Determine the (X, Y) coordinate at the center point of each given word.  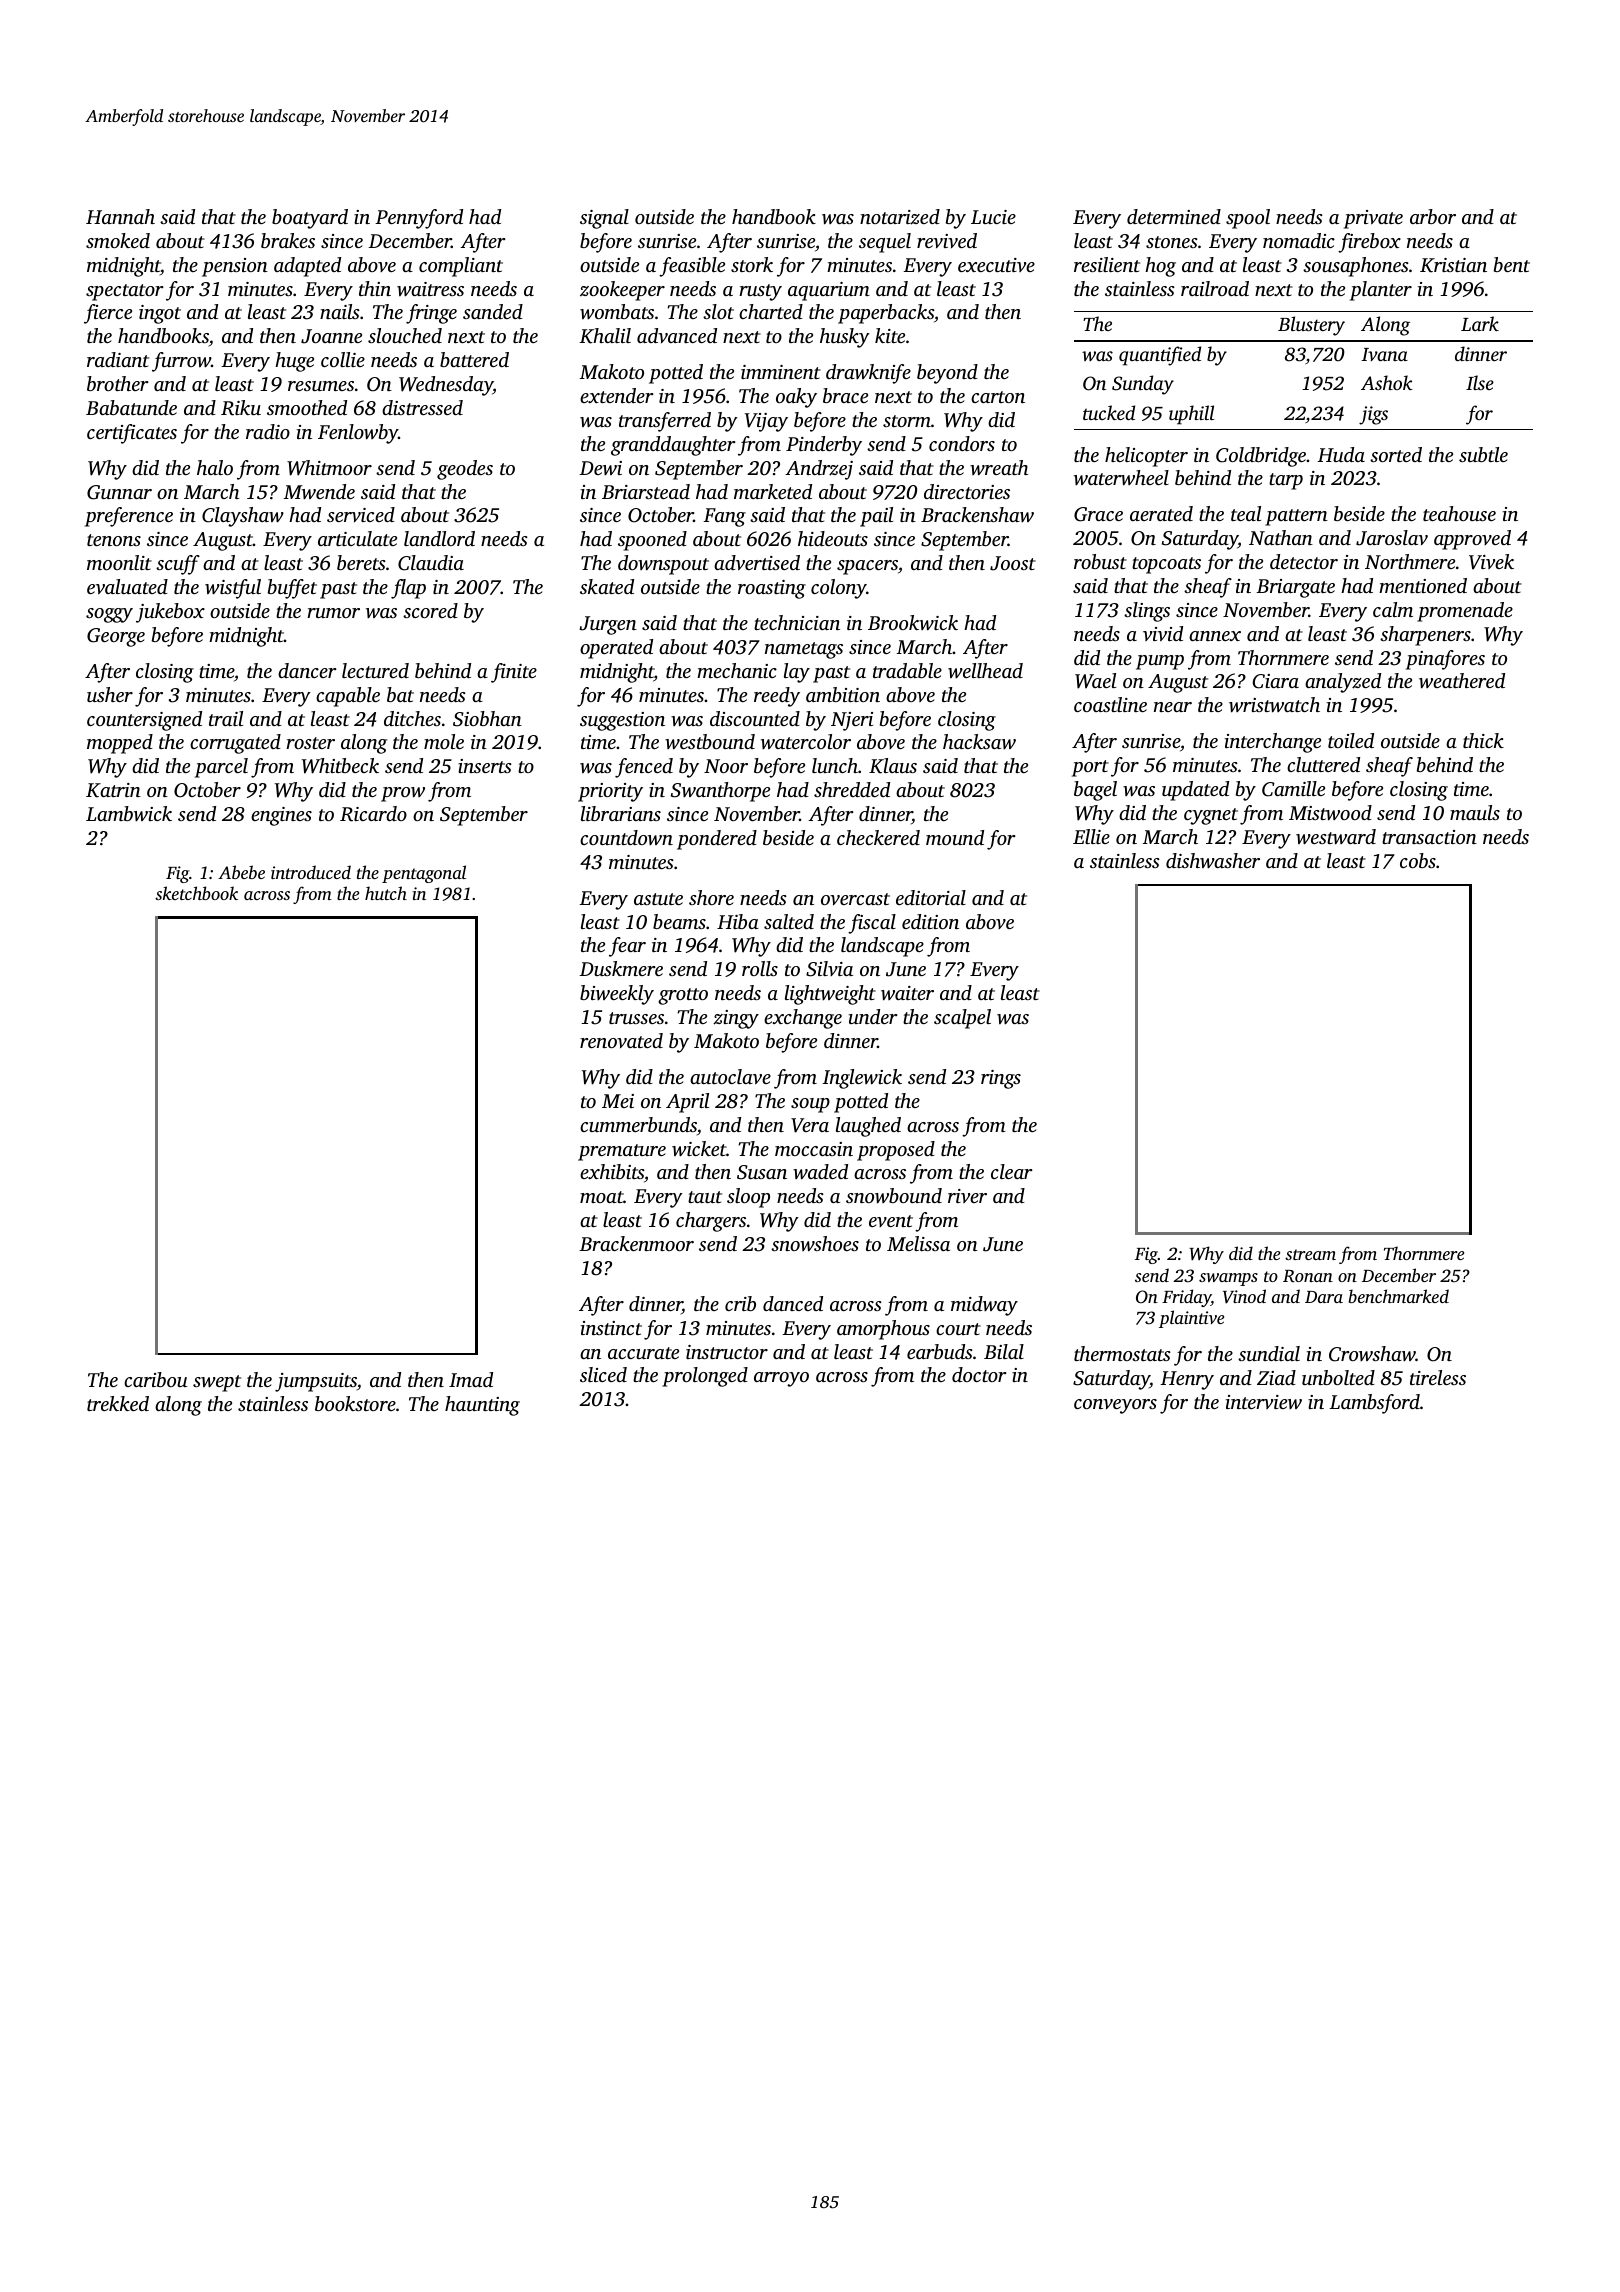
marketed (773, 491)
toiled (1351, 740)
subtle (1483, 454)
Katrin (113, 790)
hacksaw (979, 741)
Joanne (331, 336)
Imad (471, 1379)
